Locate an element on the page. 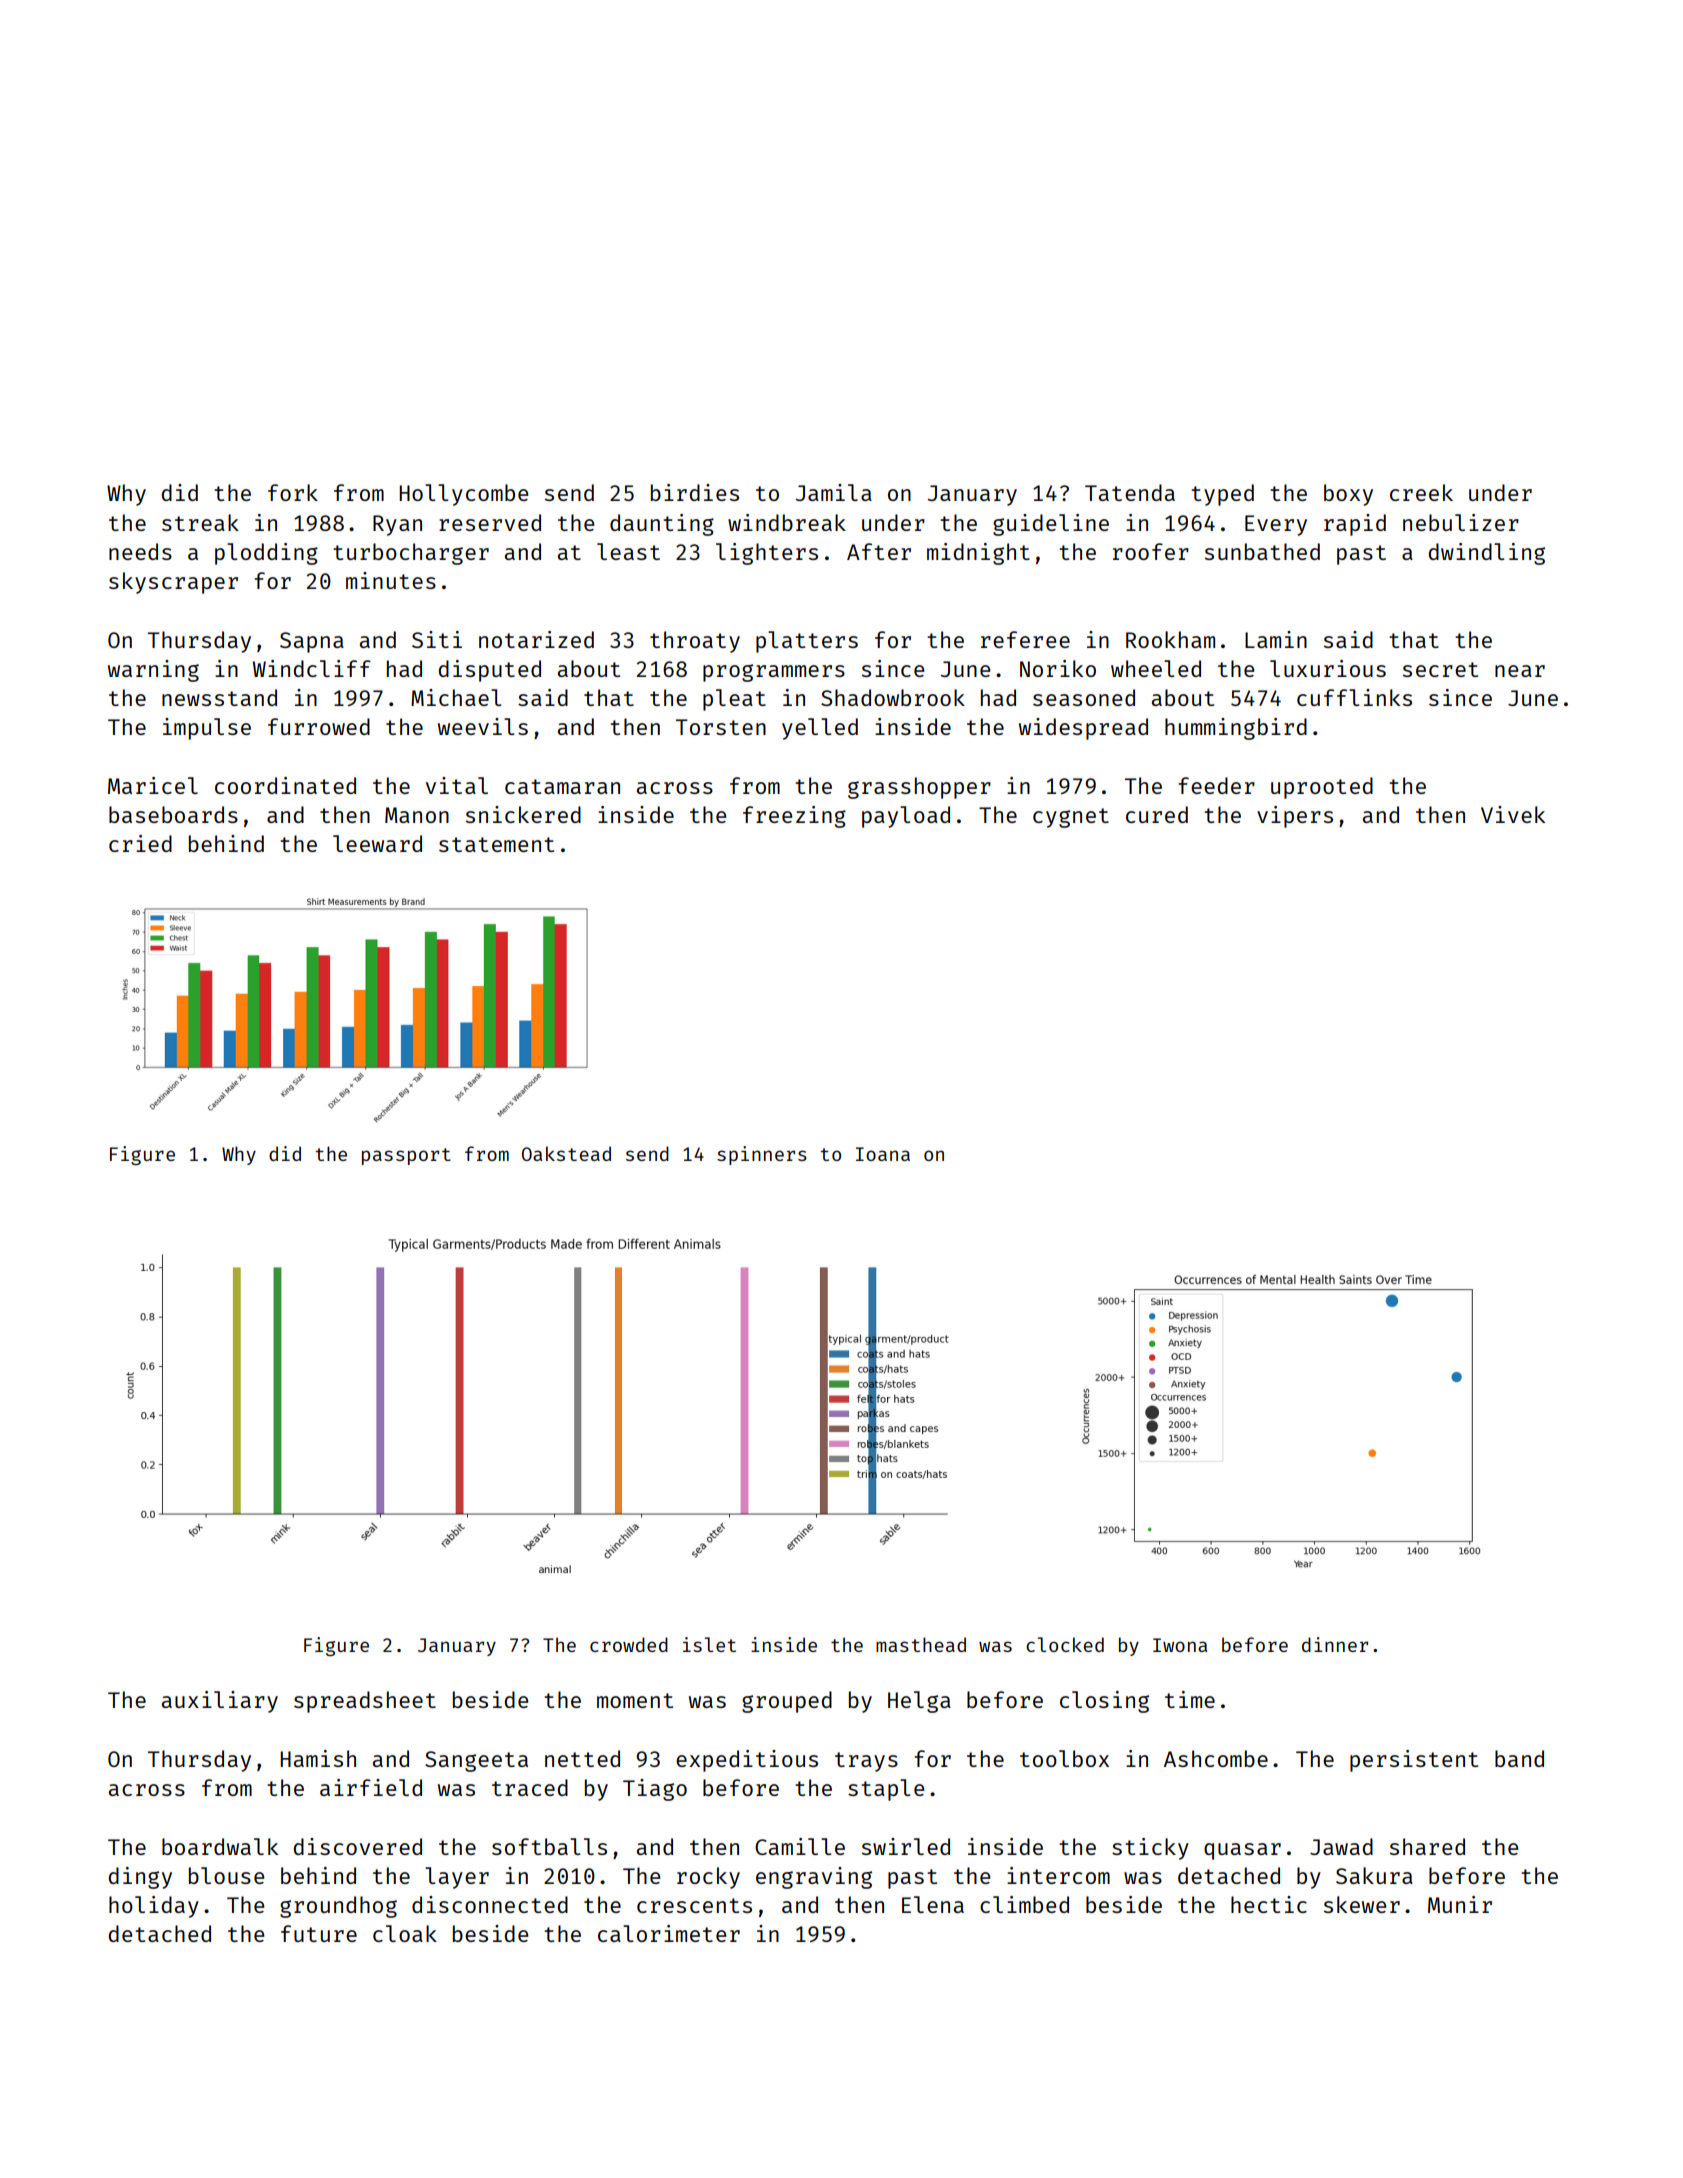 Image resolution: width=1683 pixels, height=2178 pixels. creek is located at coordinates (1421, 492).
